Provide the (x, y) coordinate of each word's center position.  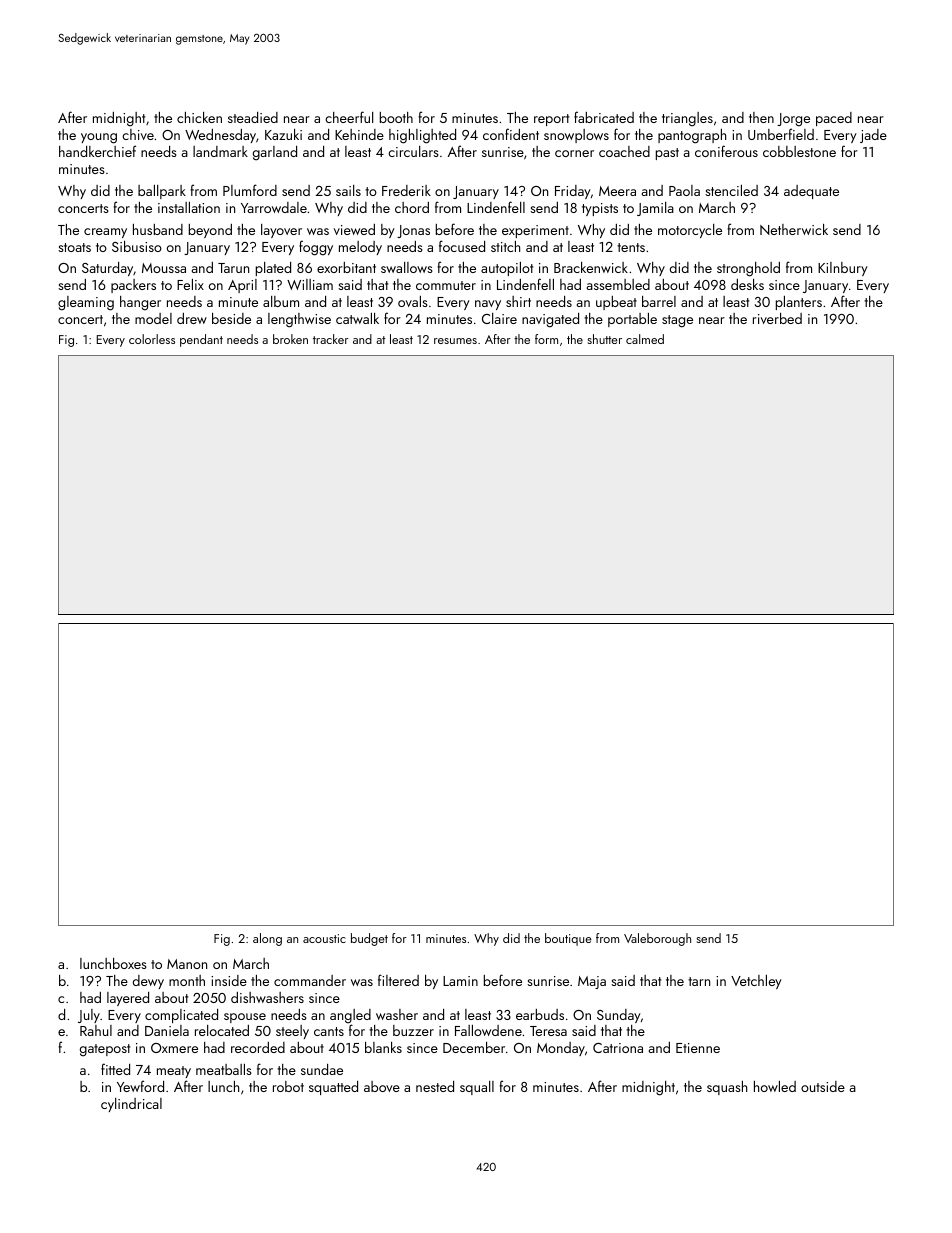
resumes (455, 341)
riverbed (777, 318)
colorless (152, 339)
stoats (74, 247)
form (546, 339)
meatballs (224, 1069)
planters (799, 303)
